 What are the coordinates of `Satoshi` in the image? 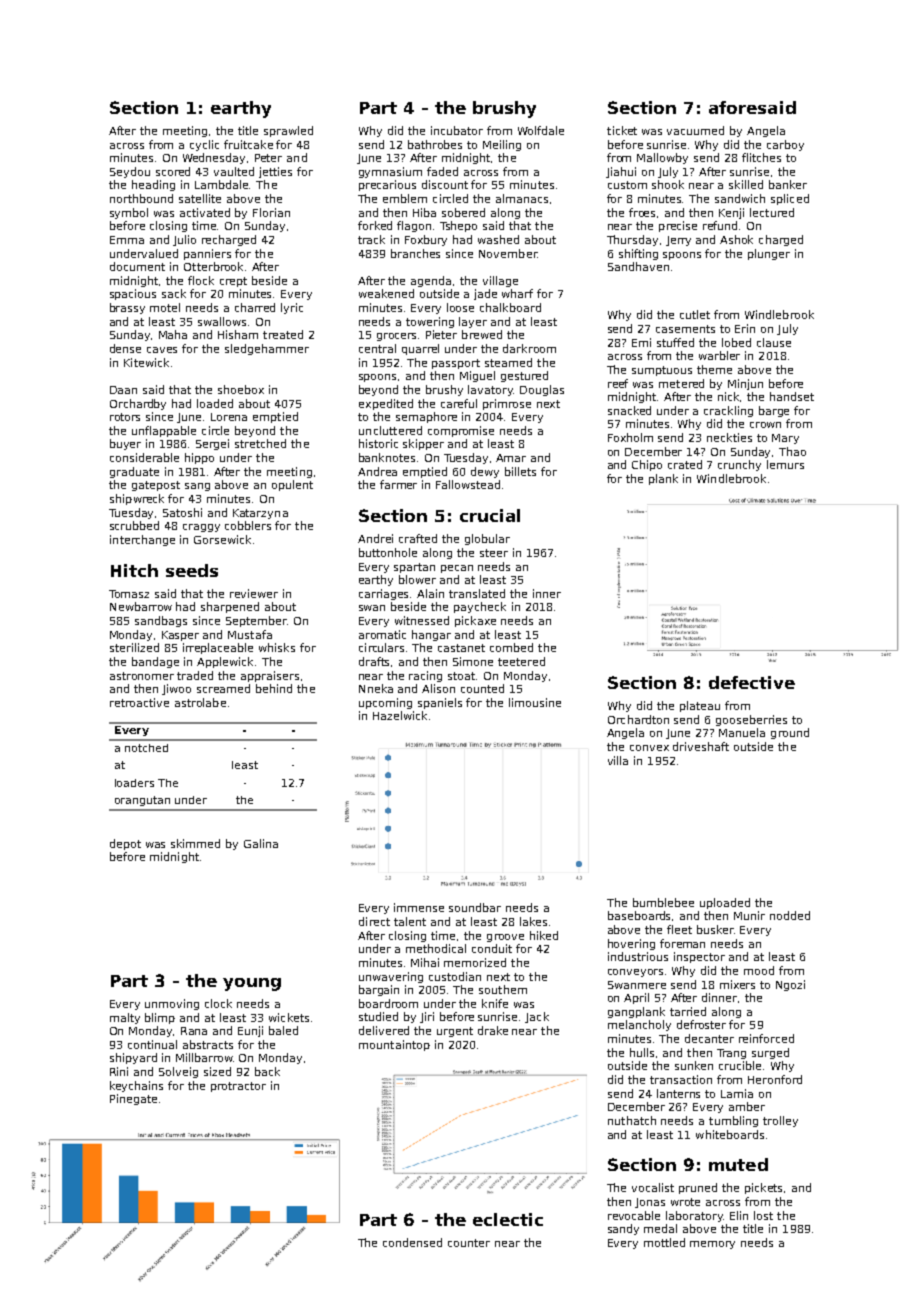 It's located at (182, 512).
